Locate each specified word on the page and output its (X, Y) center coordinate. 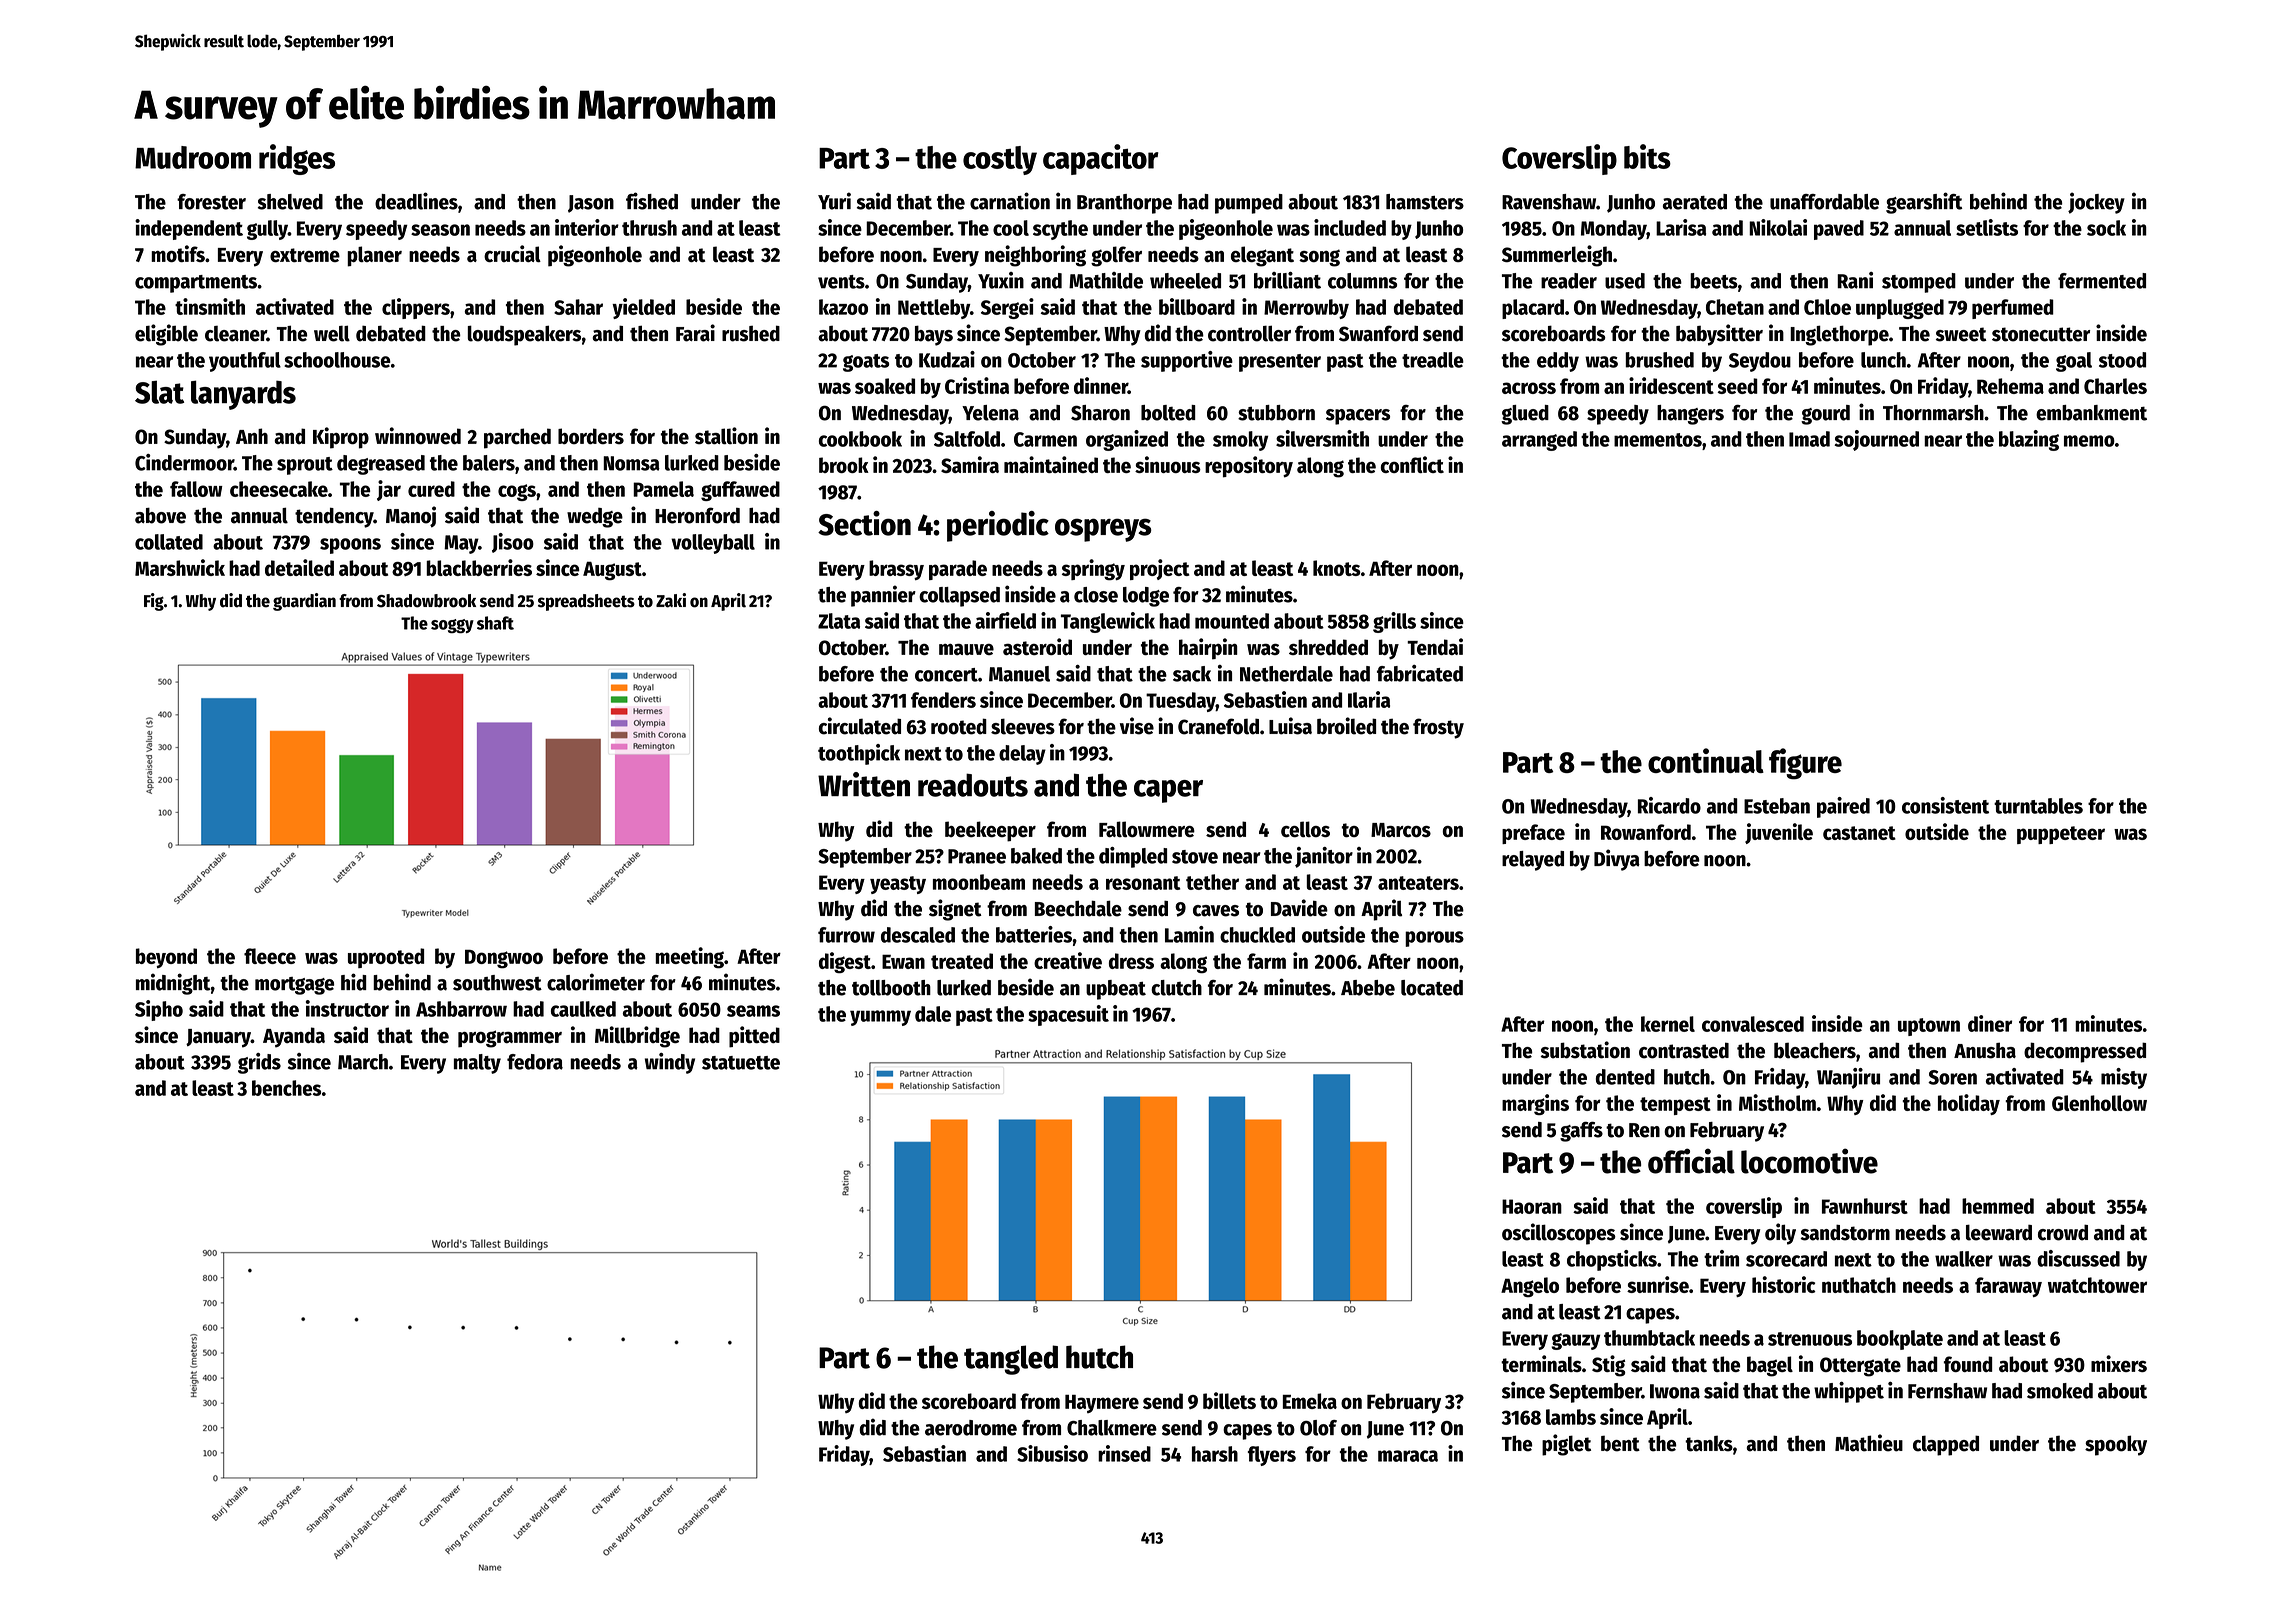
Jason (591, 204)
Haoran (1532, 1206)
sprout (305, 466)
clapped (1946, 1445)
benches (286, 1088)
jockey (2096, 203)
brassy (896, 570)
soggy (452, 626)
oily (1780, 1234)
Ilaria (1369, 699)
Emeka (1310, 1401)
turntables (2038, 806)
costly (1000, 160)
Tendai (1435, 646)
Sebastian (924, 1453)
